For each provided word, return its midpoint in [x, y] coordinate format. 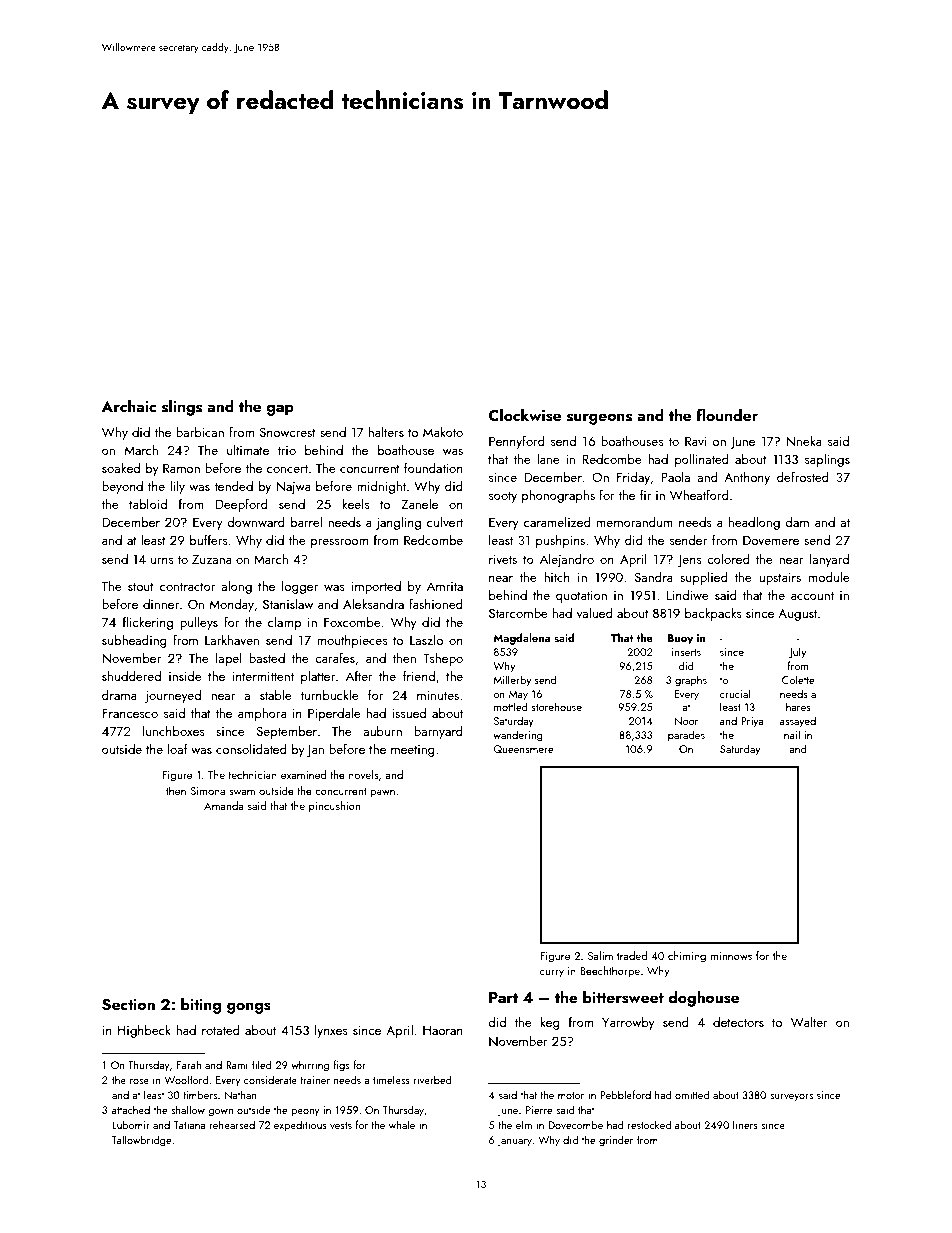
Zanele [419, 503]
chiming [687, 957]
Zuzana [212, 559]
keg [550, 1023]
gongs [249, 1008]
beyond [122, 487]
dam [797, 521]
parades [686, 735]
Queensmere [523, 749]
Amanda [223, 805]
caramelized [557, 522]
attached [131, 1109]
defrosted [803, 476]
